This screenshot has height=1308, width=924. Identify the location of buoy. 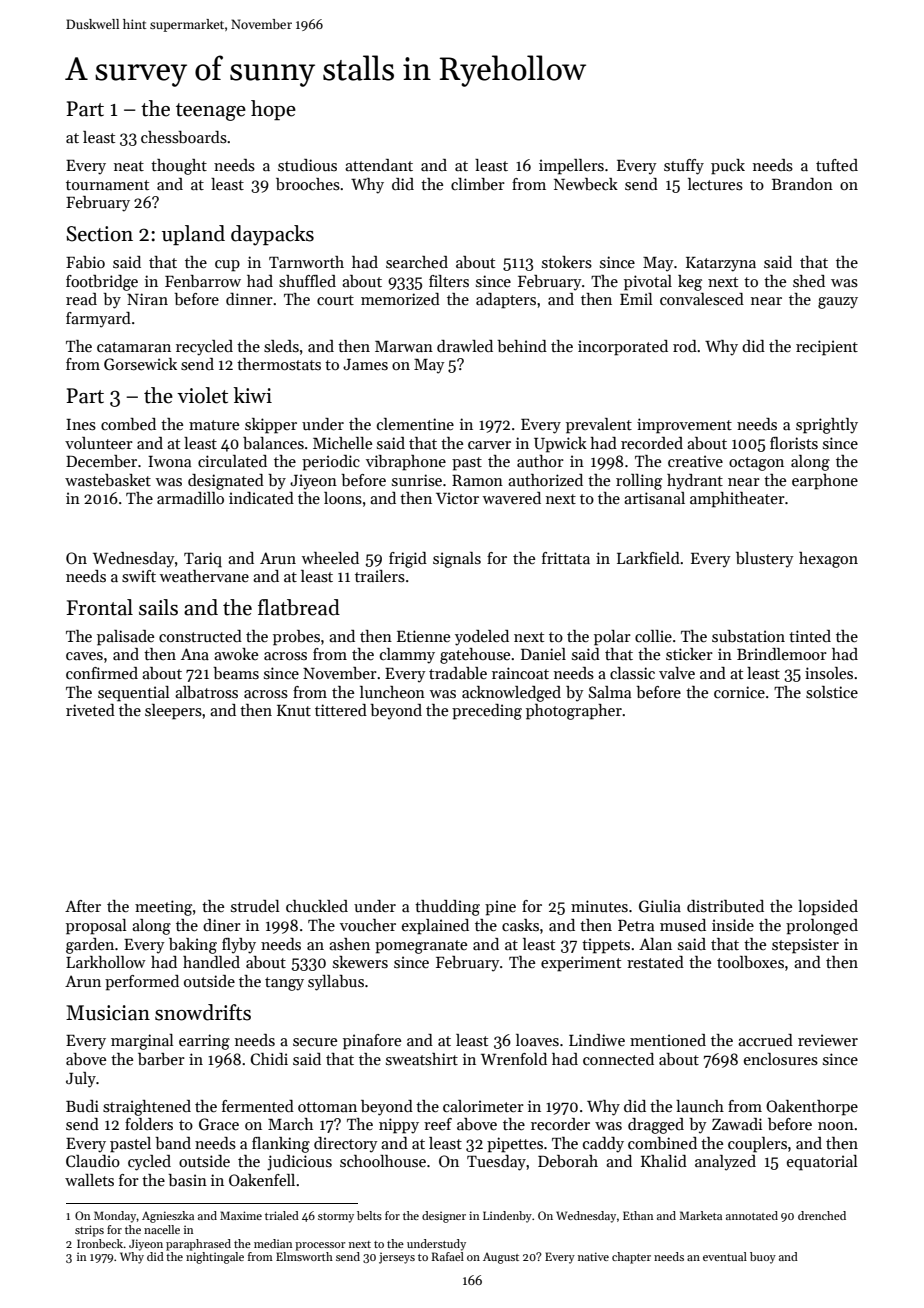
(763, 1258).
